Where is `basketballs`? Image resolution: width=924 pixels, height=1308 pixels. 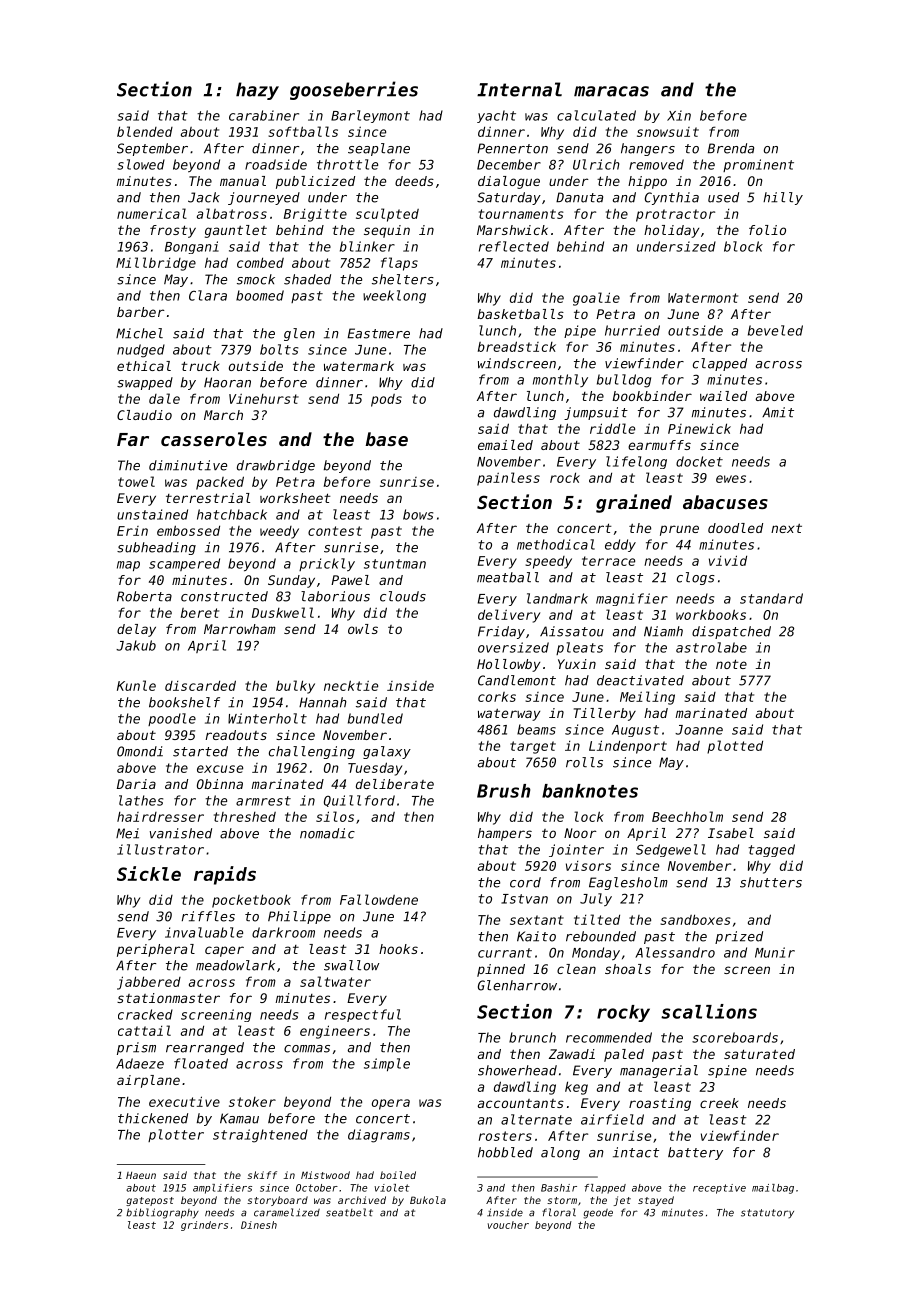 basketballs is located at coordinates (520, 314).
